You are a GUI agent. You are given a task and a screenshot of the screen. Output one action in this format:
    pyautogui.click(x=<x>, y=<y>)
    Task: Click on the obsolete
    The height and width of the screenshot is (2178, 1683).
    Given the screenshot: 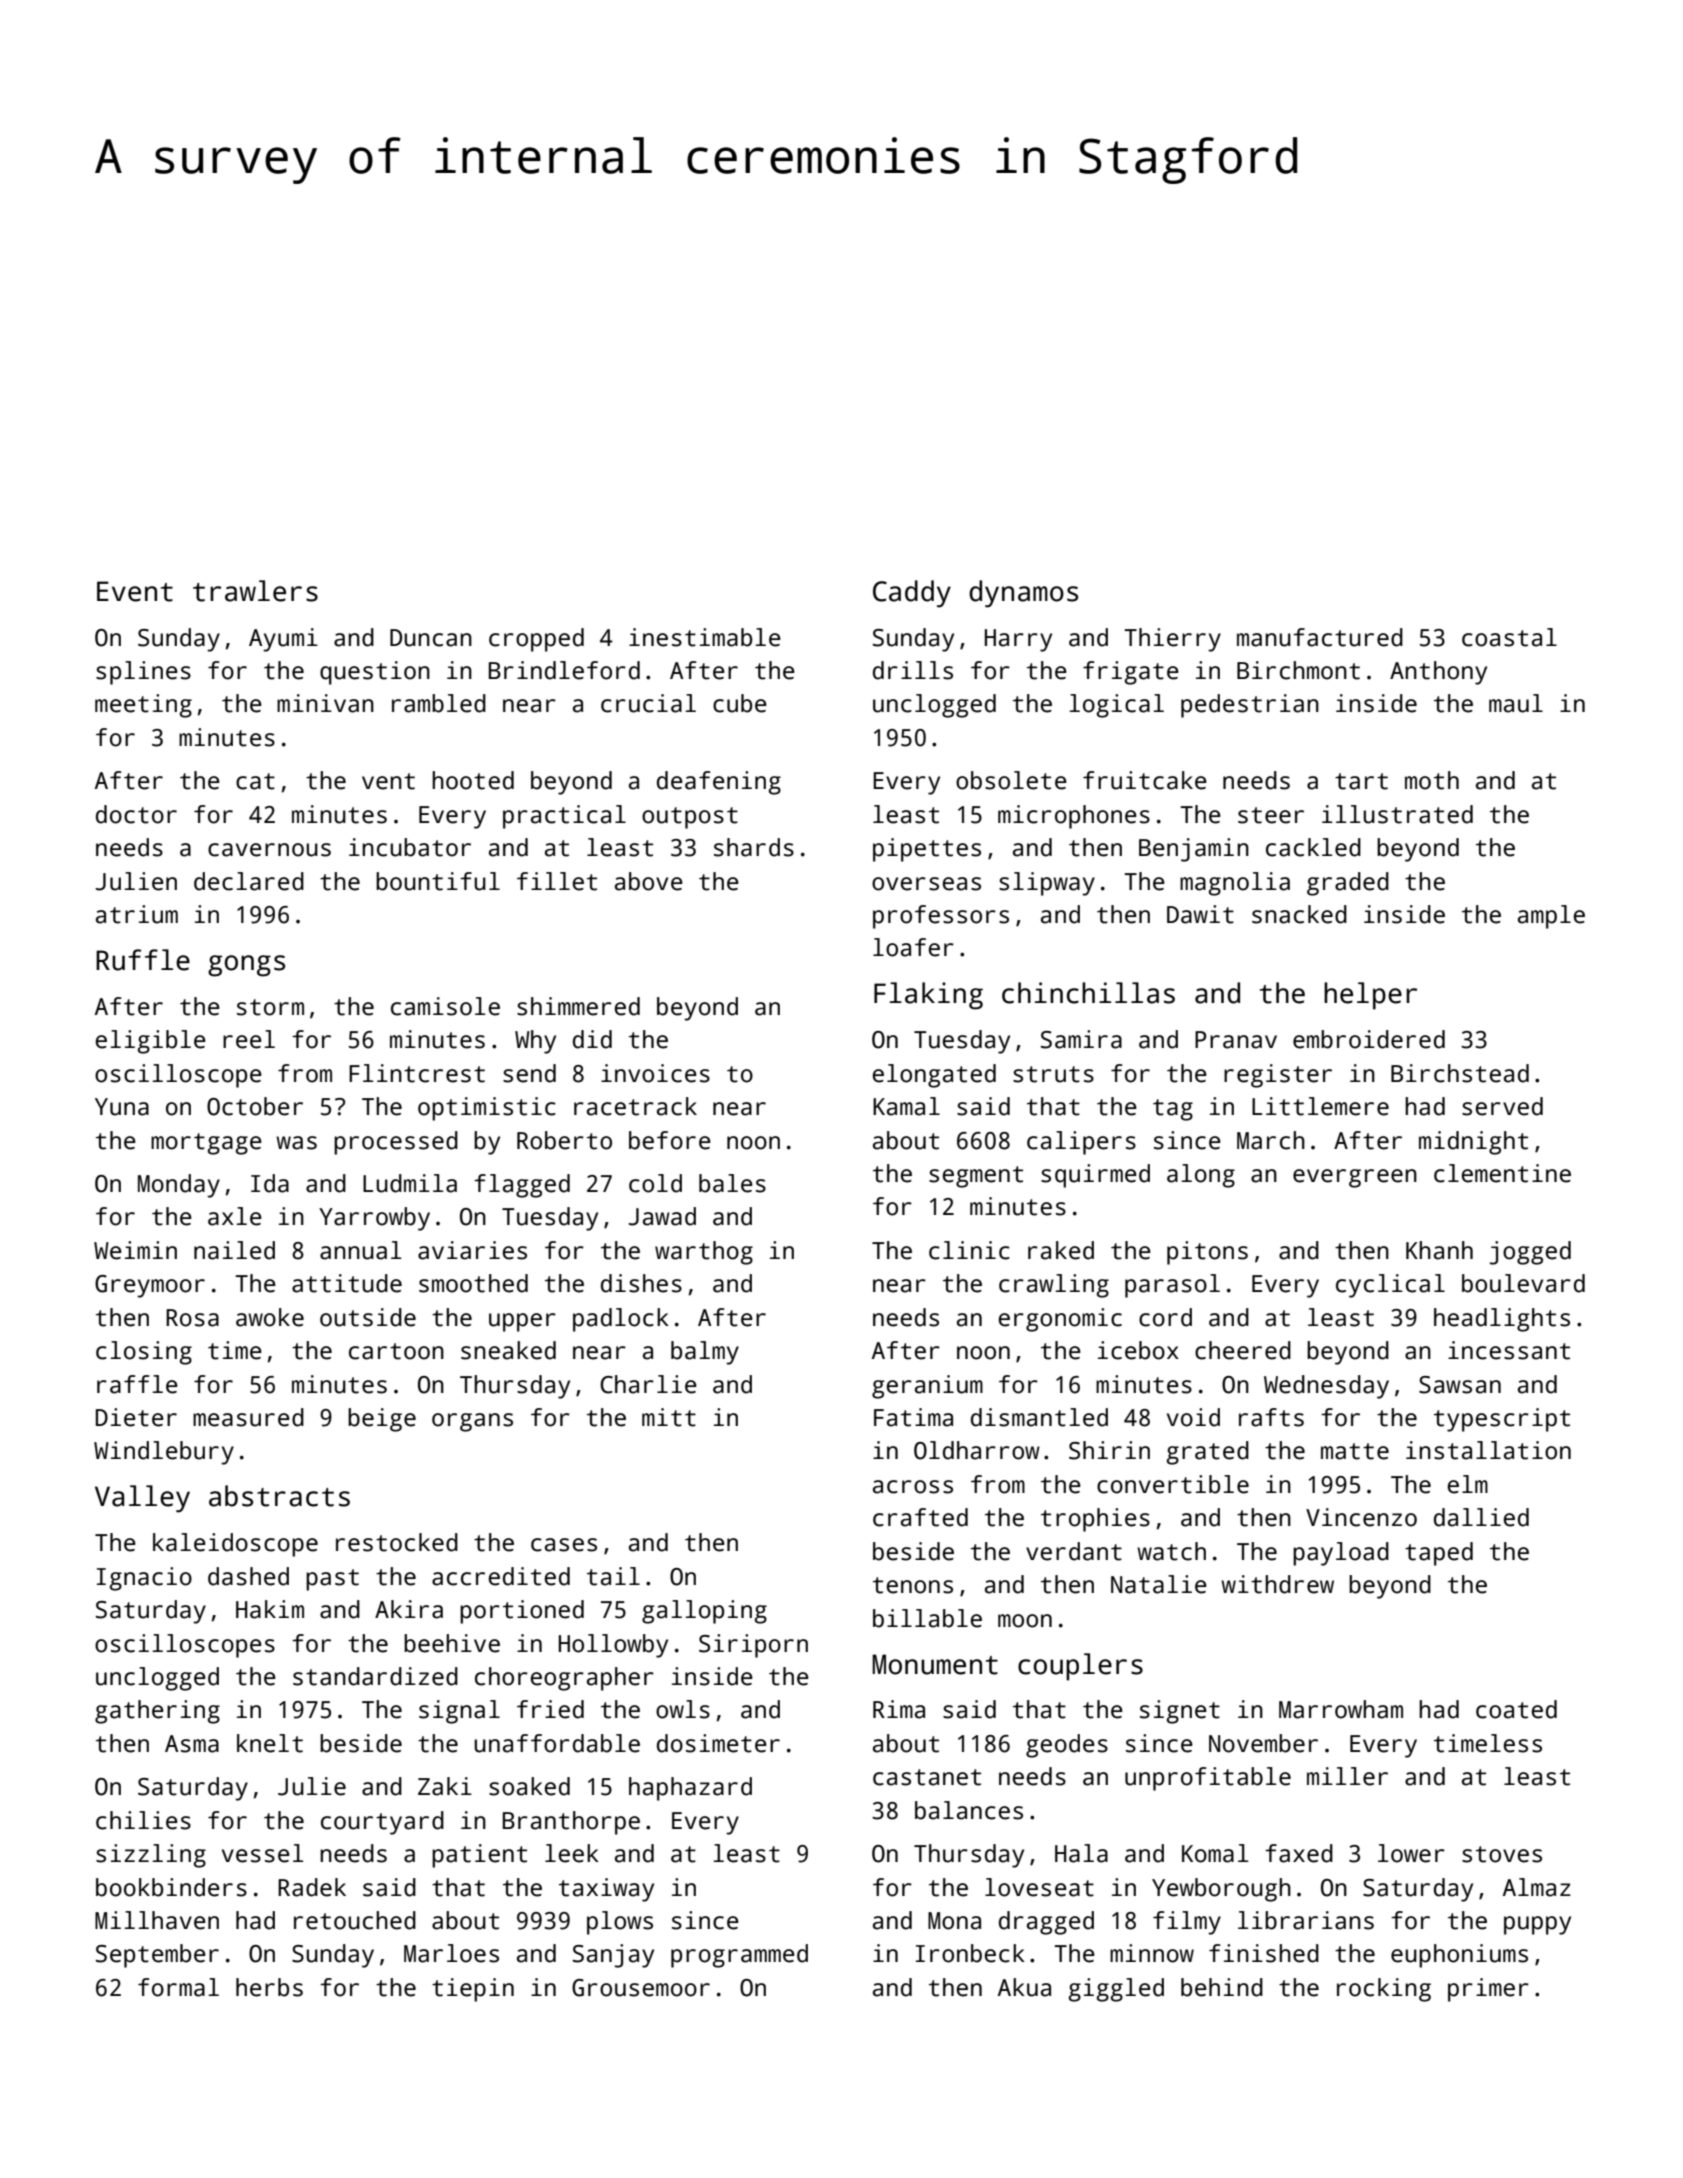 What is the action you would take?
    pyautogui.click(x=1011, y=780)
